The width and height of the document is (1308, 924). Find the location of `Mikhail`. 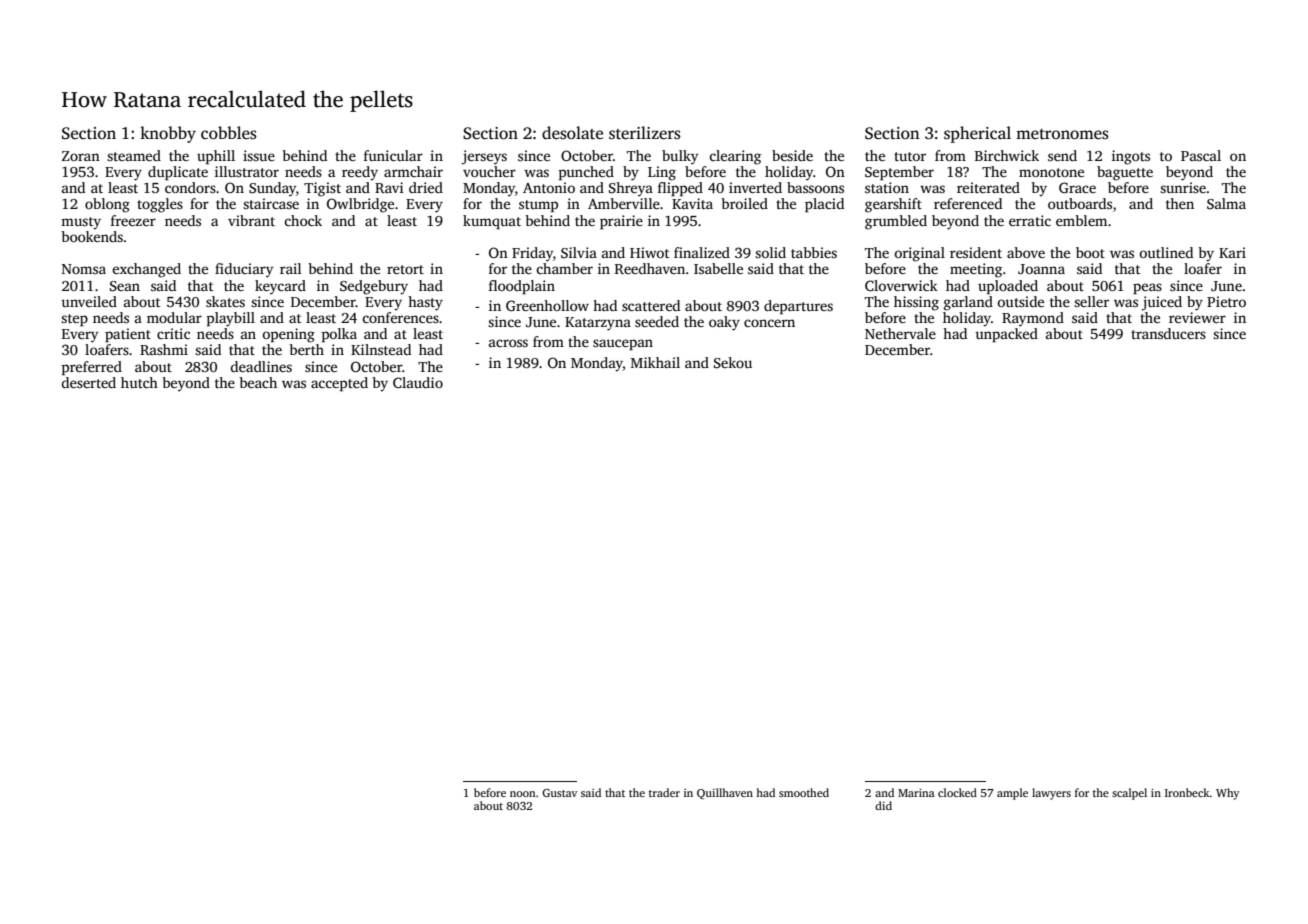

Mikhail is located at coordinates (655, 362).
